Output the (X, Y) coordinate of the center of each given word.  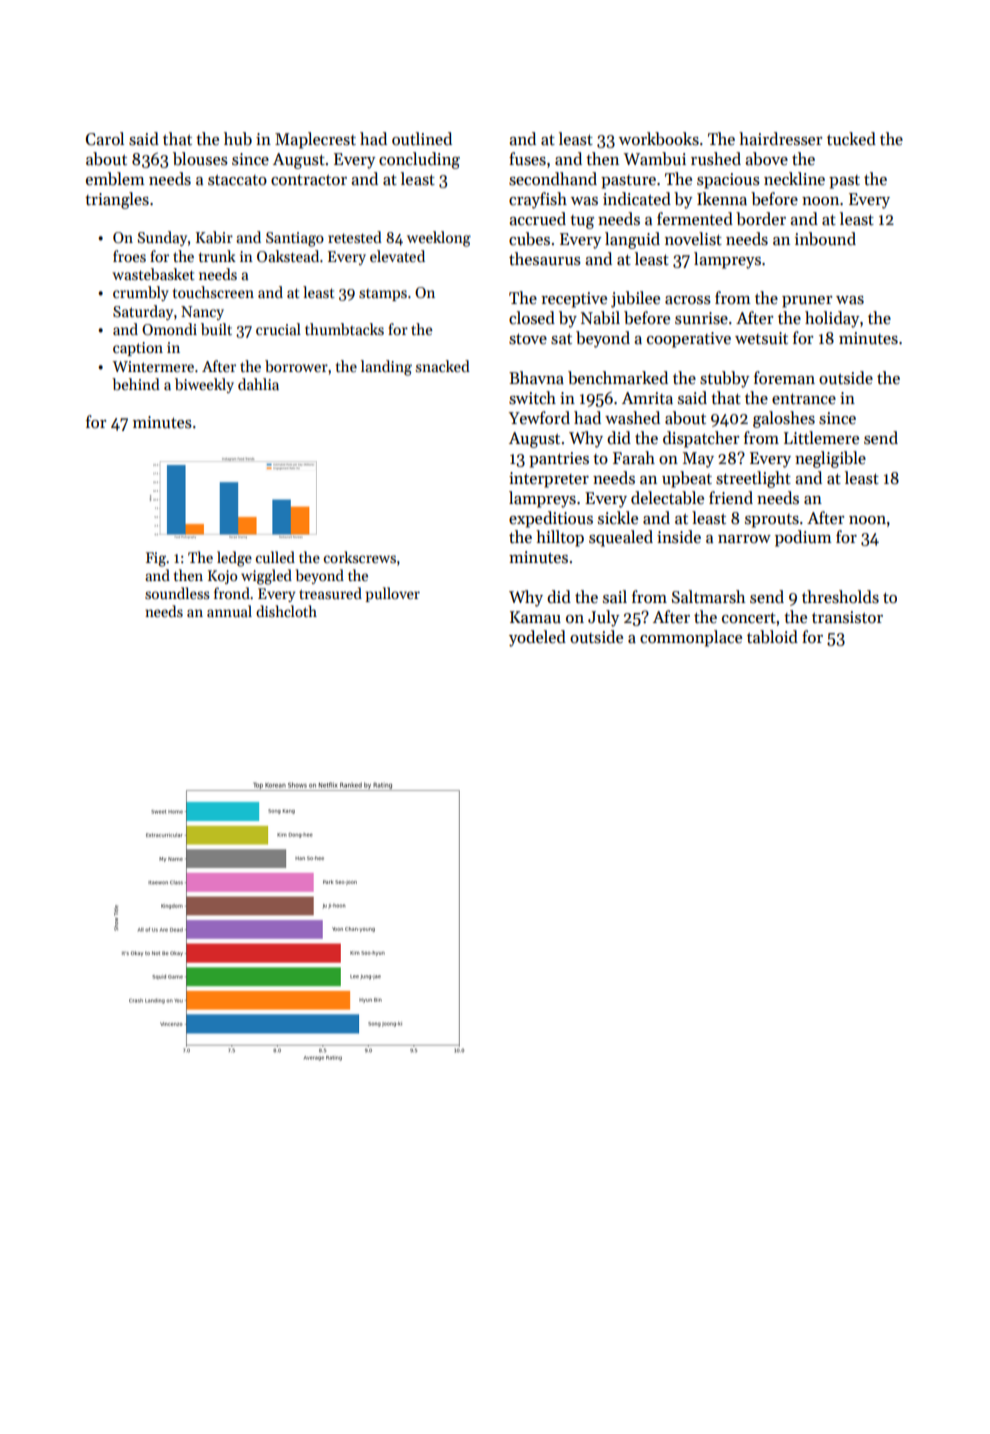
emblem (115, 179)
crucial (278, 329)
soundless (177, 593)
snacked (443, 366)
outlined (422, 139)
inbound (825, 239)
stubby (725, 379)
